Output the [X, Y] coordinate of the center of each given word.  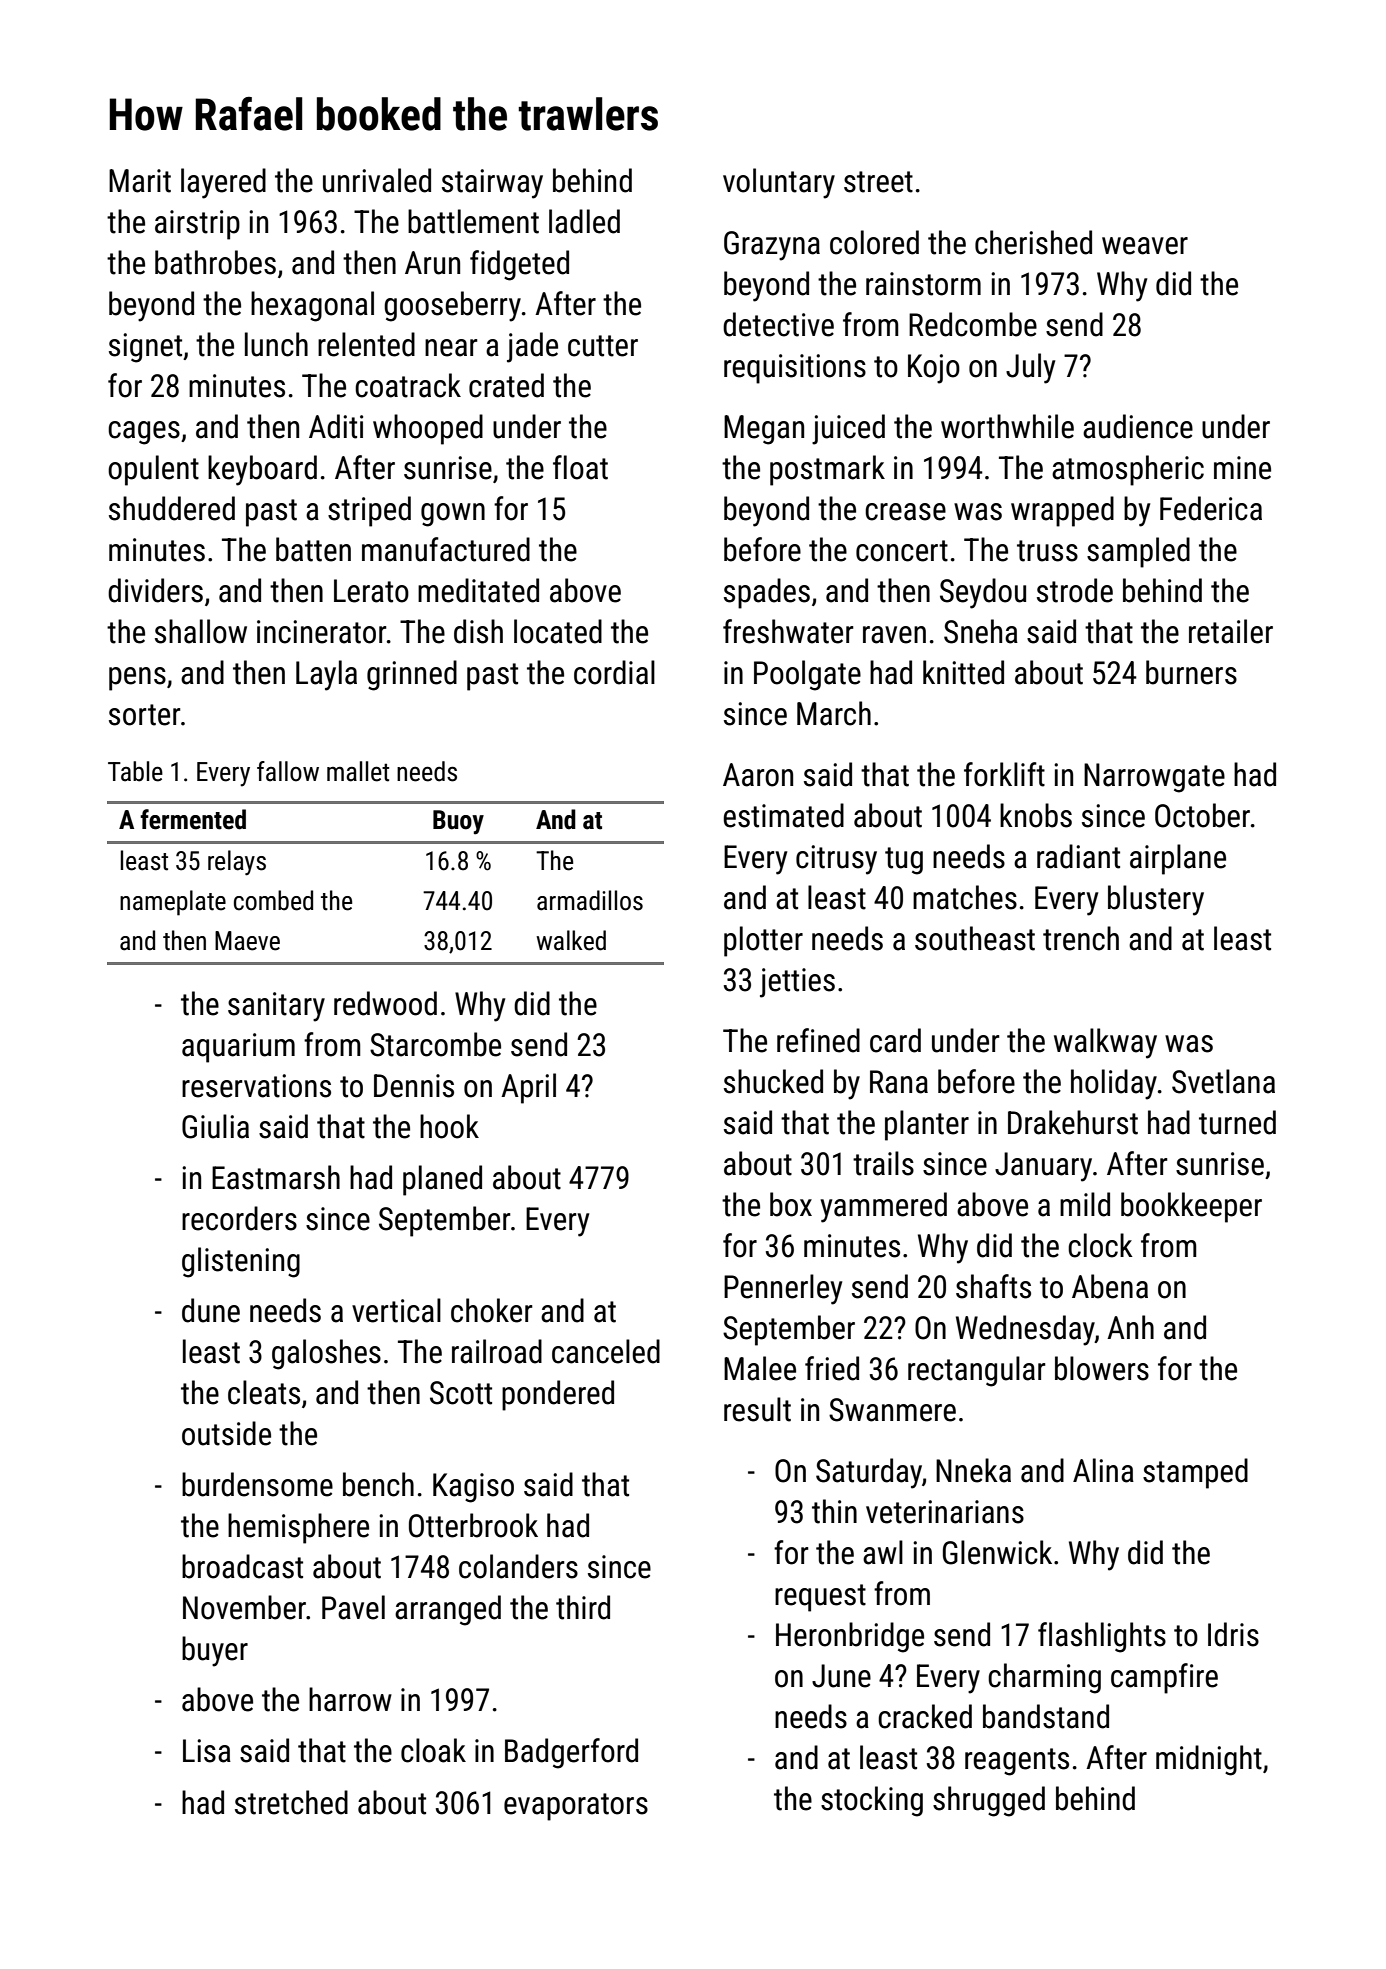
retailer [1231, 631]
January [1043, 1167]
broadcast [242, 1566]
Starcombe [435, 1044]
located [558, 631]
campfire [1164, 1678]
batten [313, 549]
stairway [492, 184]
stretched [291, 1802]
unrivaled [377, 180]
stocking [872, 1801]
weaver [1145, 246]
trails [883, 1163]
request [820, 1598]
